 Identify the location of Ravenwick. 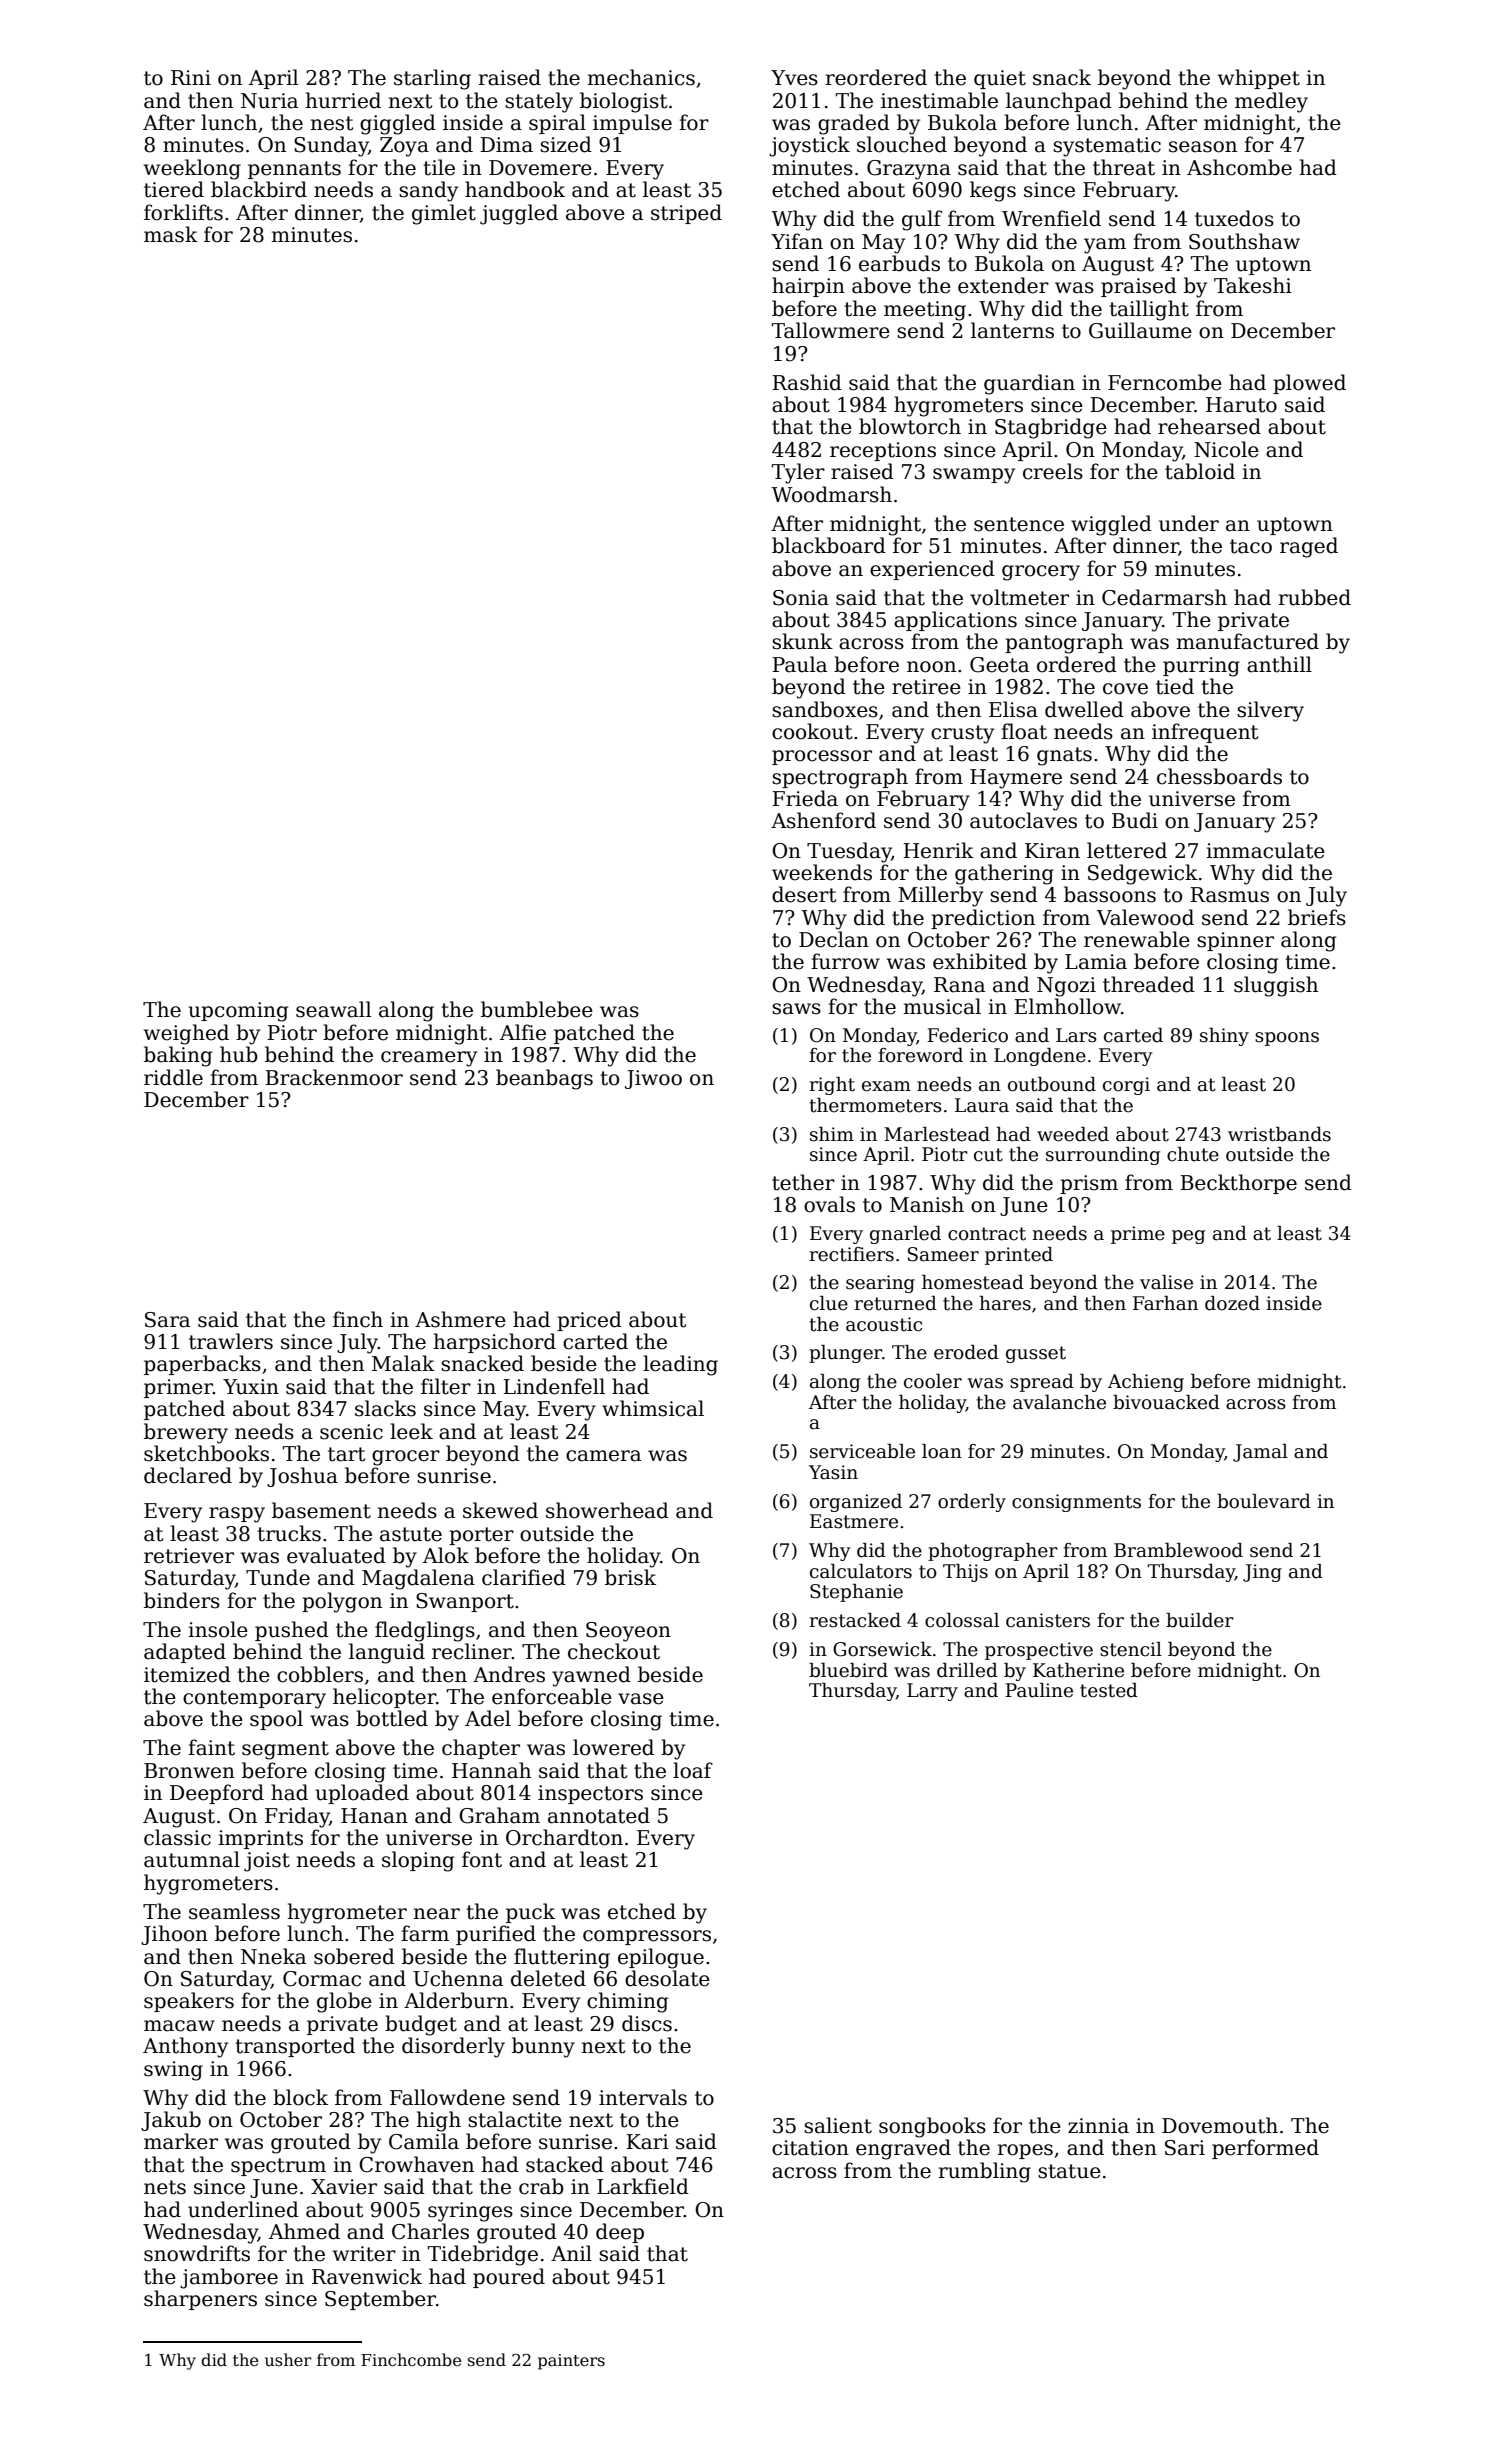
(367, 2276).
